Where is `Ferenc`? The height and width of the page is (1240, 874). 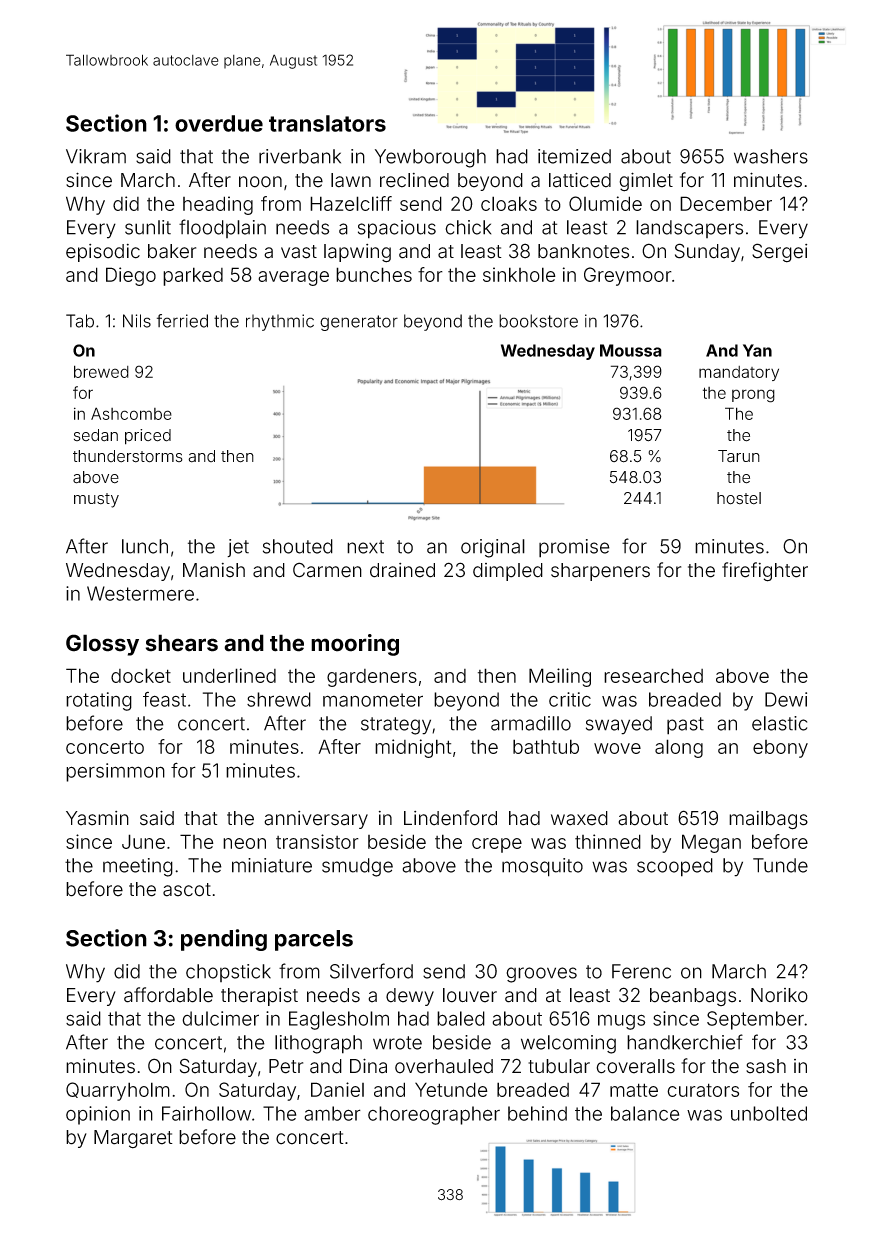 Ferenc is located at coordinates (641, 971).
